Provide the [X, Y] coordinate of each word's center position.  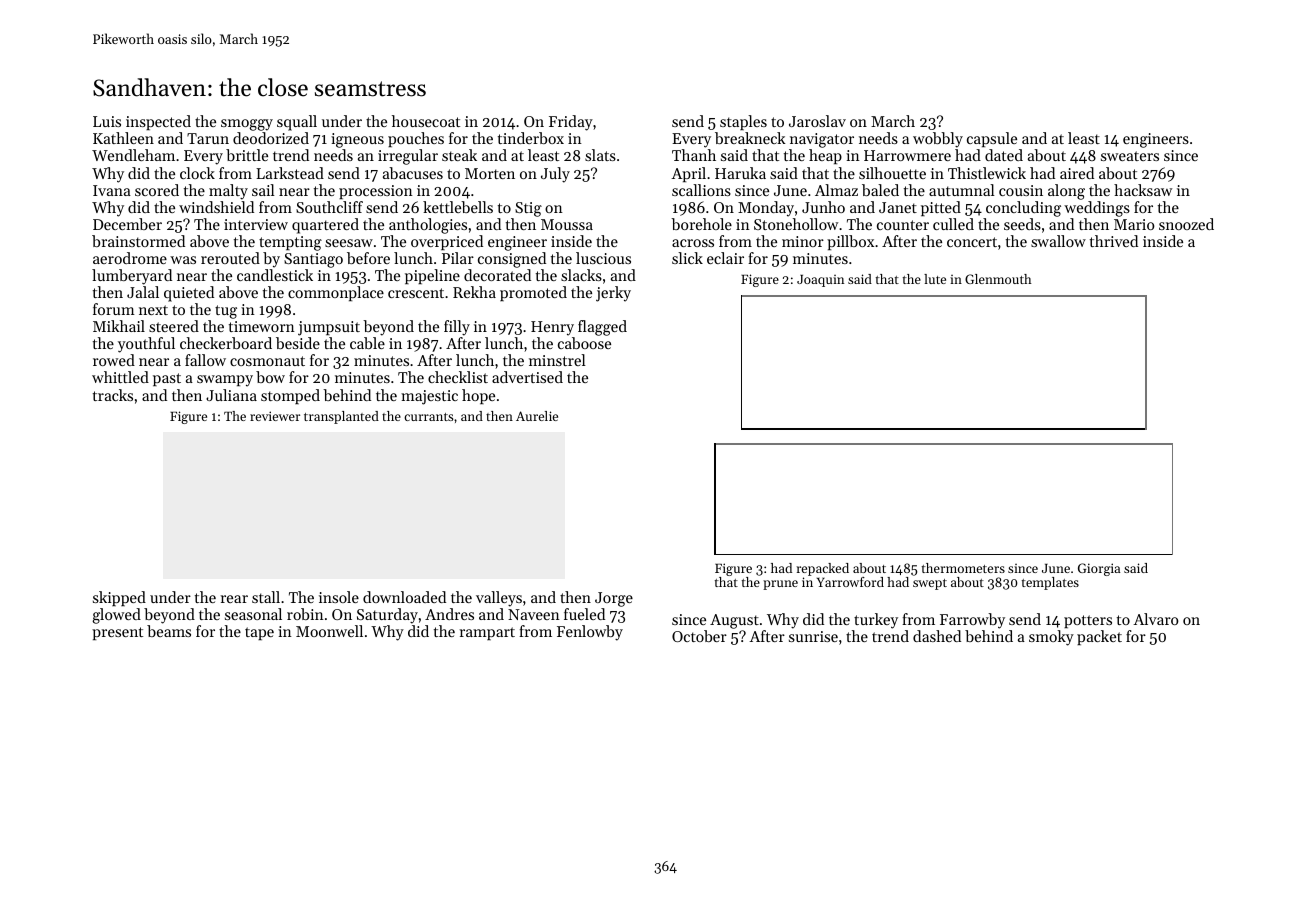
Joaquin [820, 281]
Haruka [740, 173]
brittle [247, 155]
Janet [898, 207]
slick [687, 258]
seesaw [349, 243]
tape [259, 633]
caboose [584, 343]
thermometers [963, 568]
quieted [189, 294]
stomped [290, 396]
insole [339, 597]
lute [935, 279]
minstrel [557, 360]
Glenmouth [998, 279]
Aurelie [537, 416]
